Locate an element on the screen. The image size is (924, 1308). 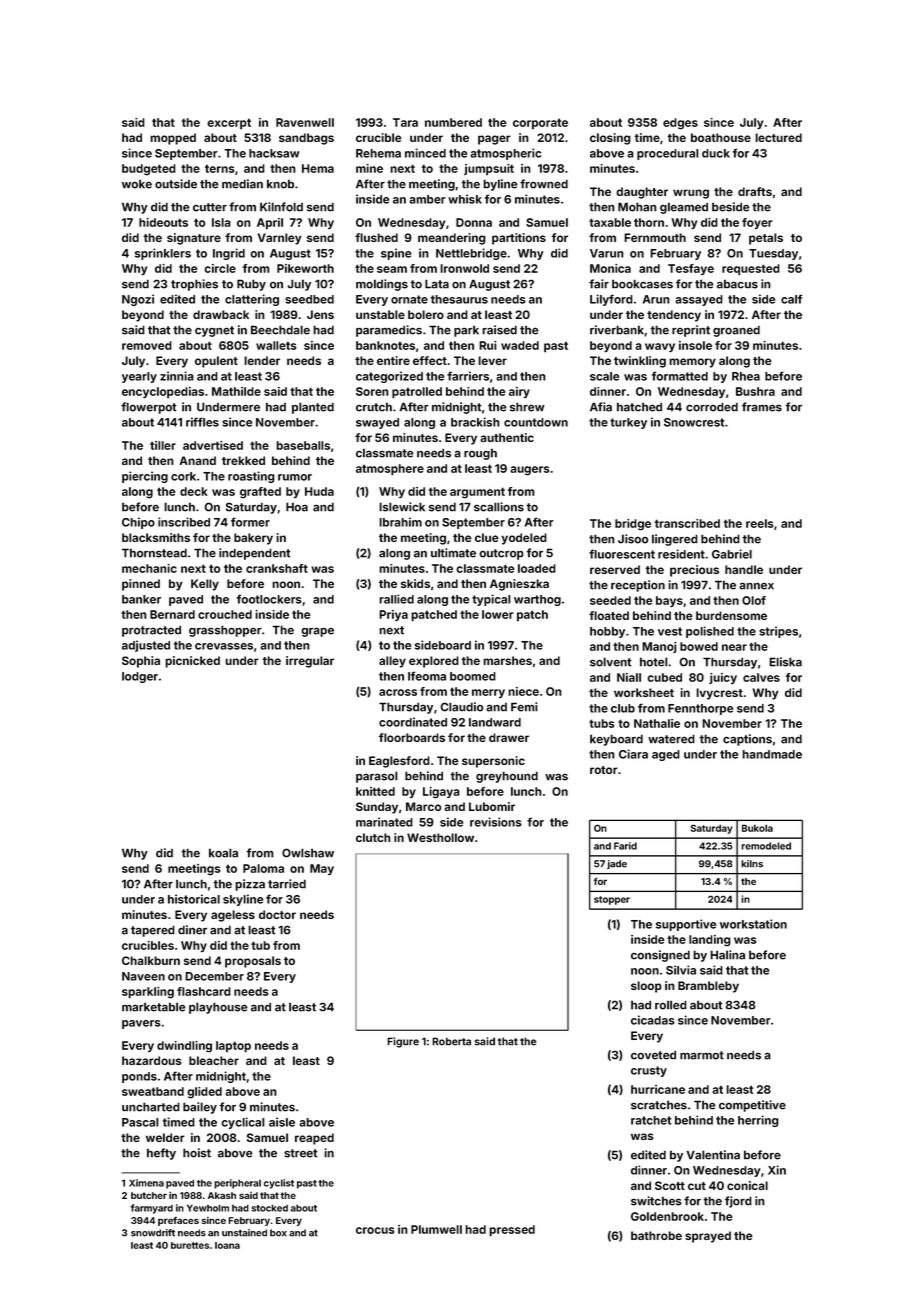
Agnieszka is located at coordinates (519, 585).
